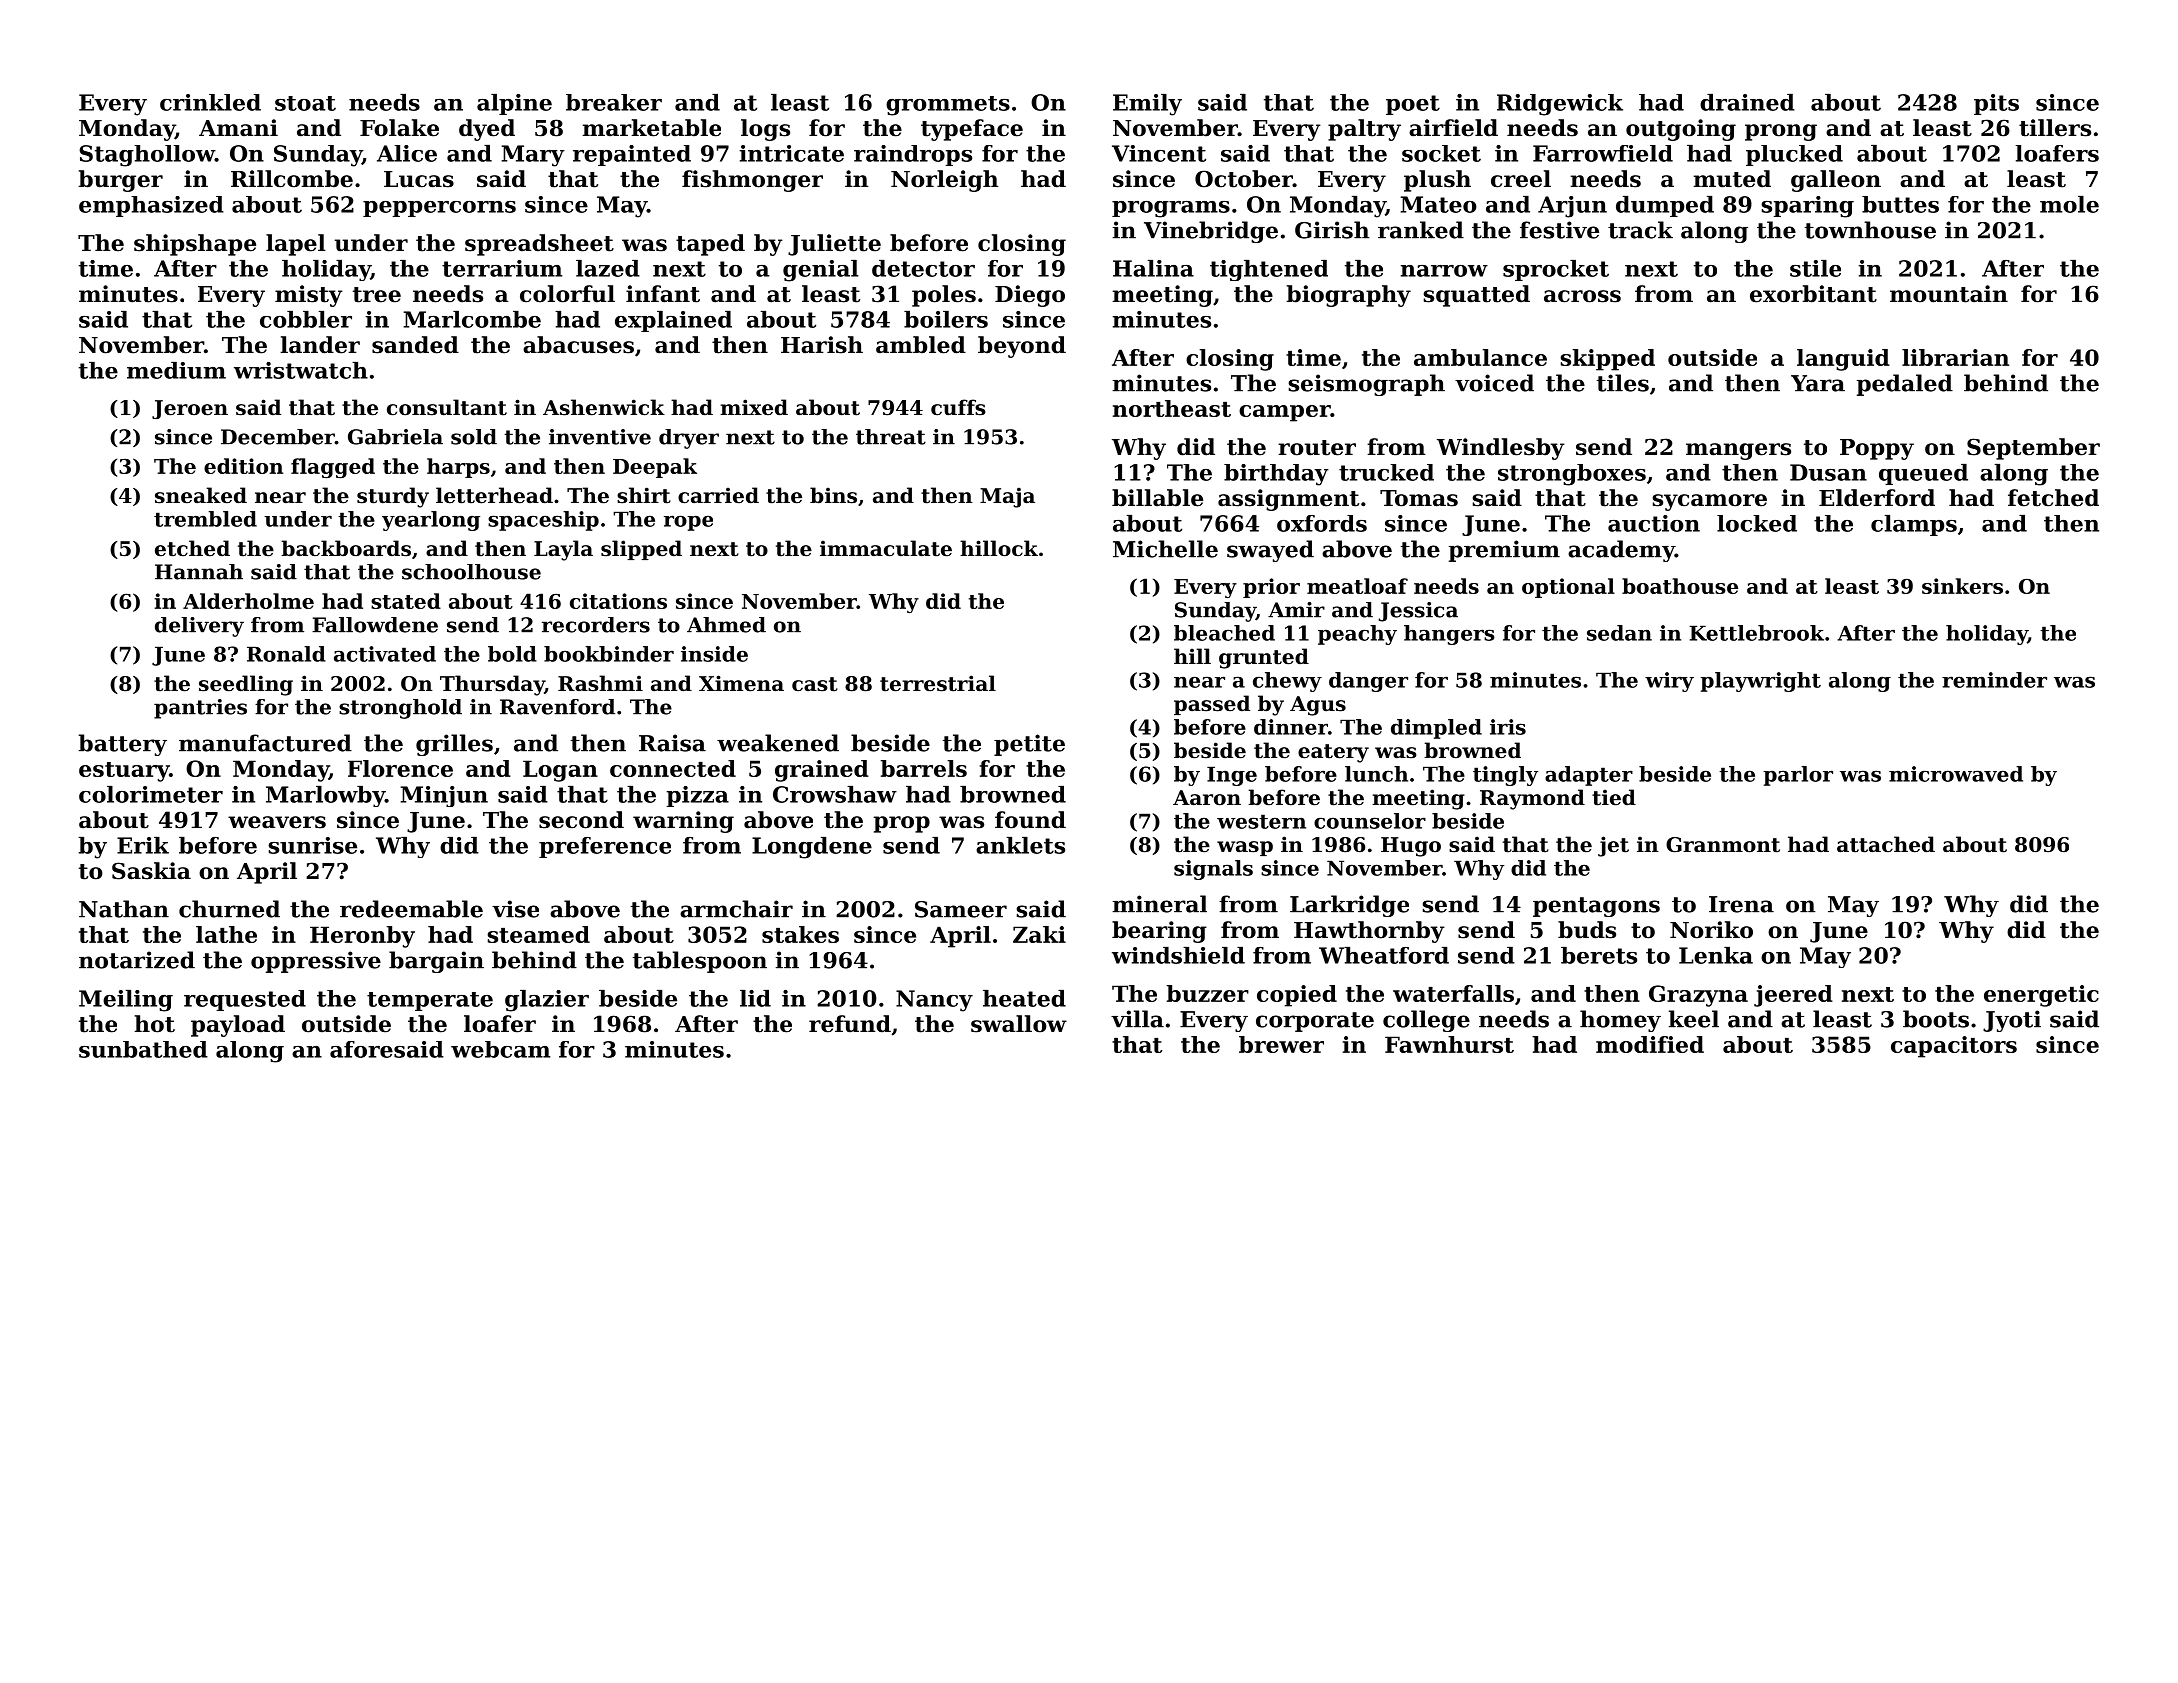  What do you see at coordinates (688, 523) in the screenshot?
I see `rope` at bounding box center [688, 523].
